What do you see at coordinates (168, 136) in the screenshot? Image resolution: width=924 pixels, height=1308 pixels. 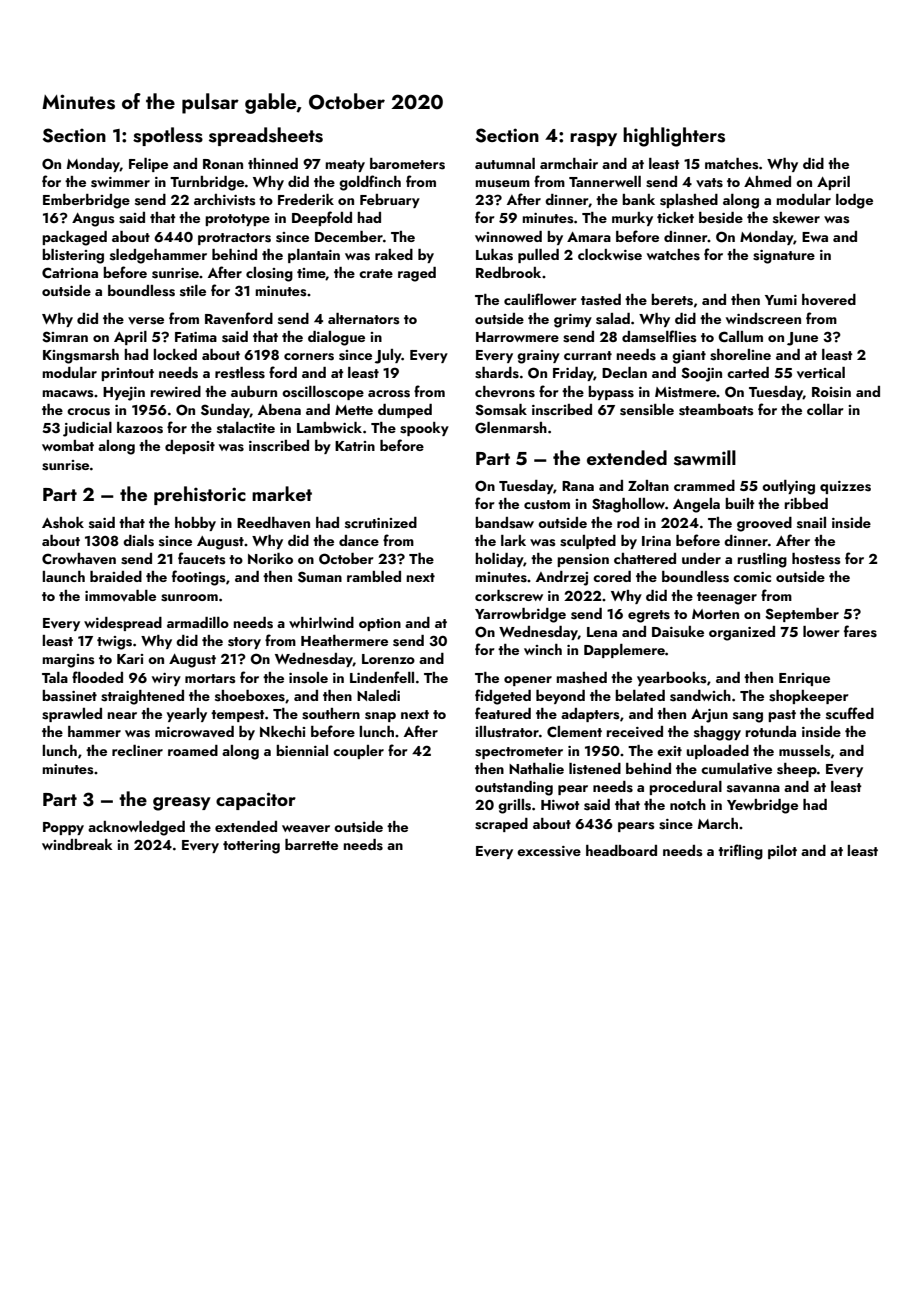 I see `spotless` at bounding box center [168, 136].
